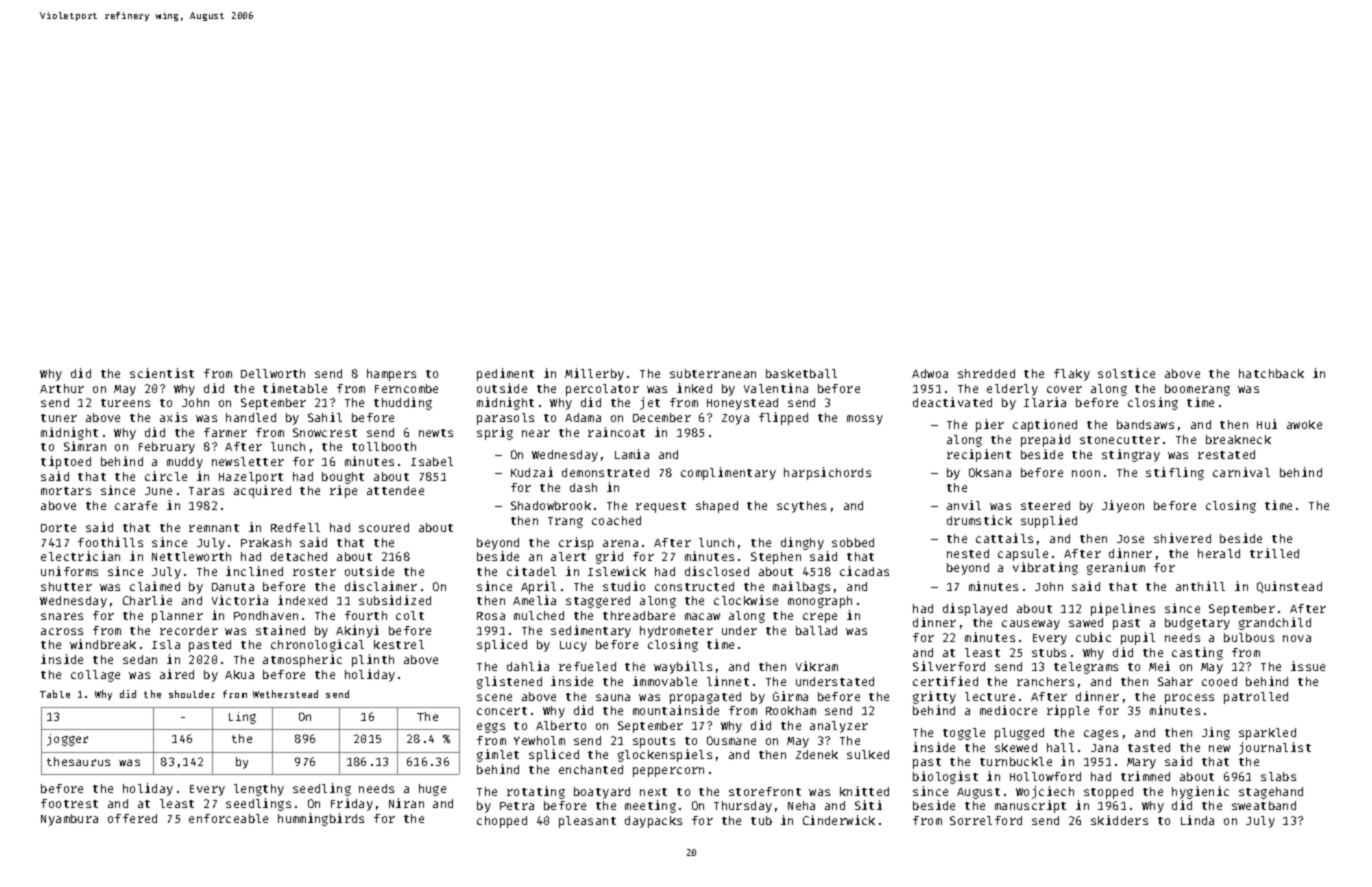 The image size is (1372, 887). What do you see at coordinates (103, 644) in the page?
I see `windbreak` at bounding box center [103, 644].
